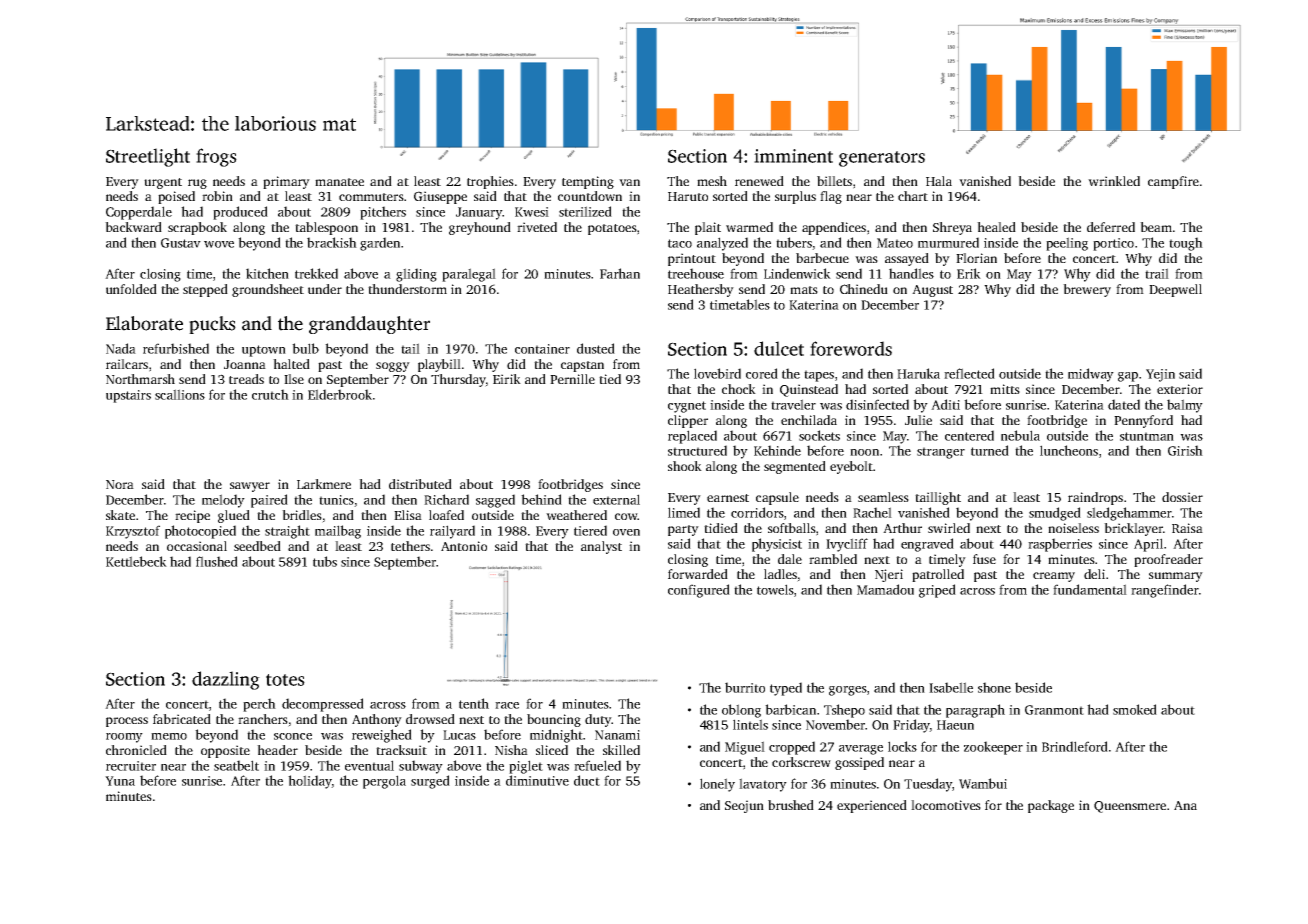 The width and height of the document is (1308, 924). What do you see at coordinates (902, 746) in the document?
I see `locks` at bounding box center [902, 746].
